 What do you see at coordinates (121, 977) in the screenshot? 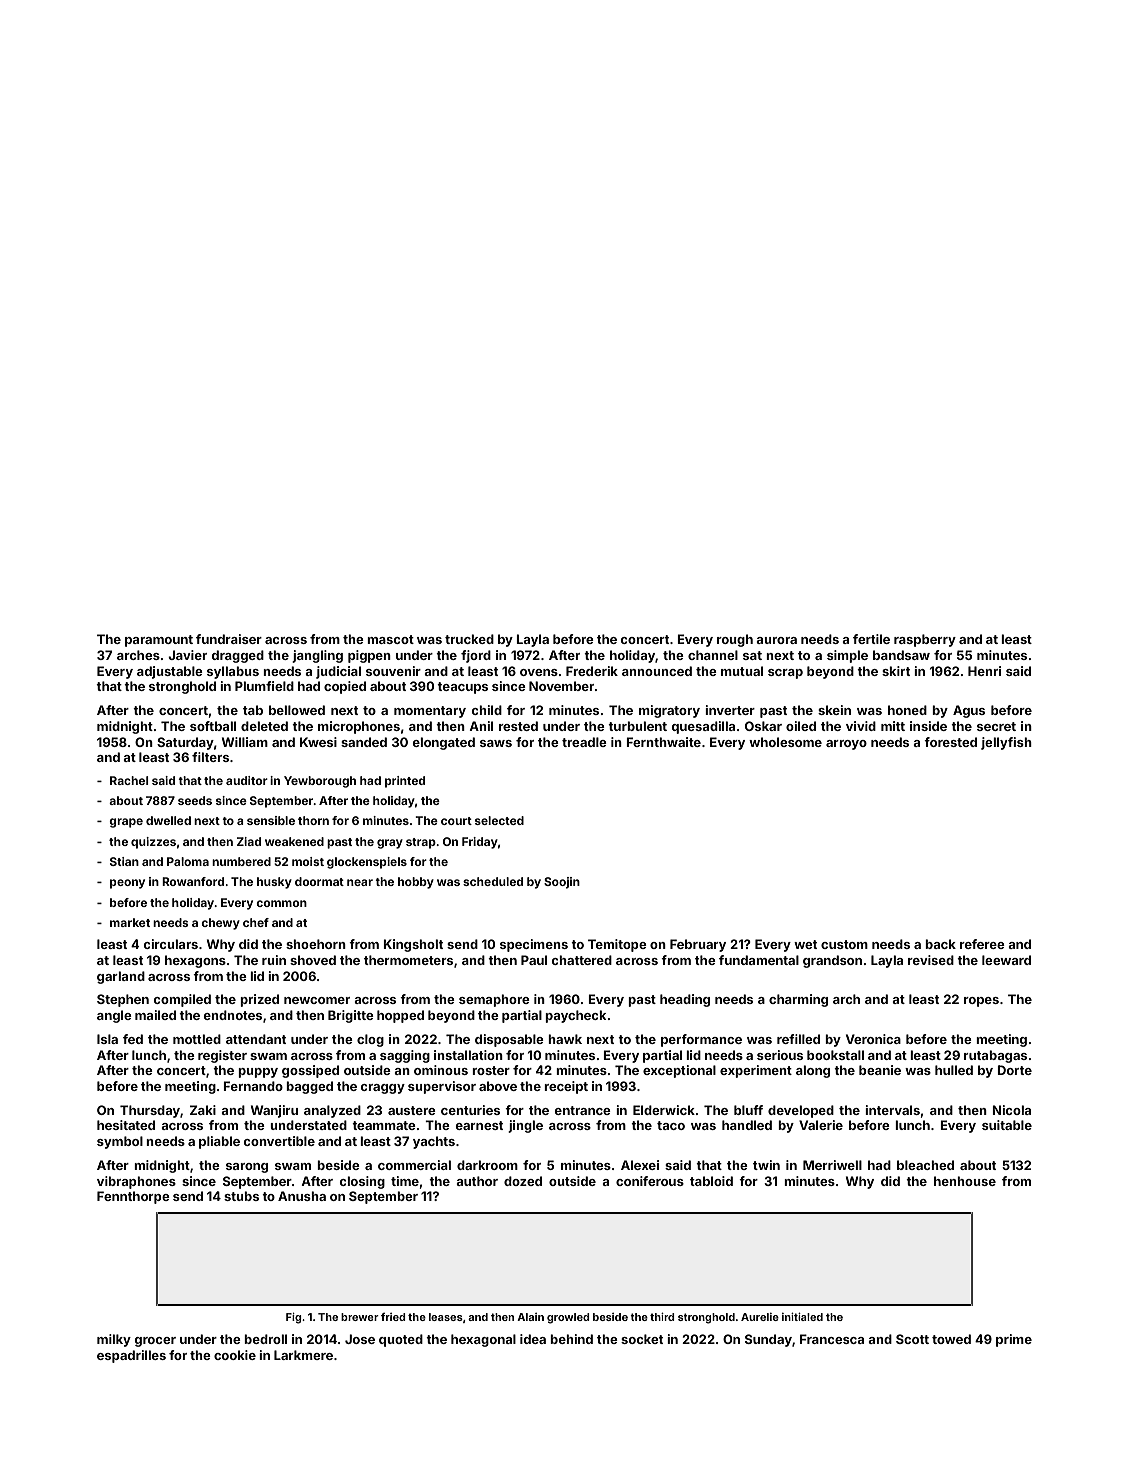
I see `garland` at bounding box center [121, 977].
